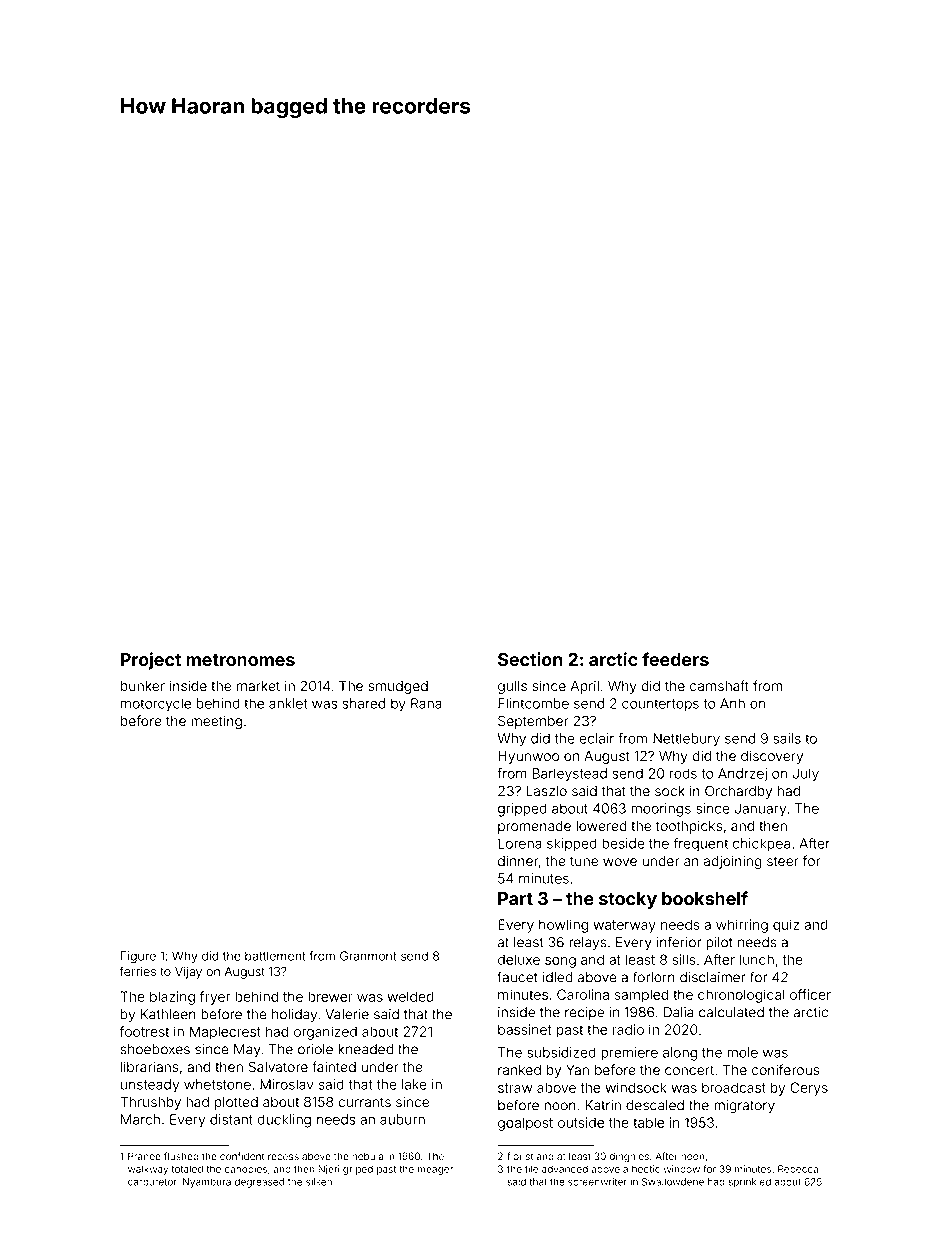 The height and width of the screenshot is (1233, 952). I want to click on kneaded, so click(365, 1049).
